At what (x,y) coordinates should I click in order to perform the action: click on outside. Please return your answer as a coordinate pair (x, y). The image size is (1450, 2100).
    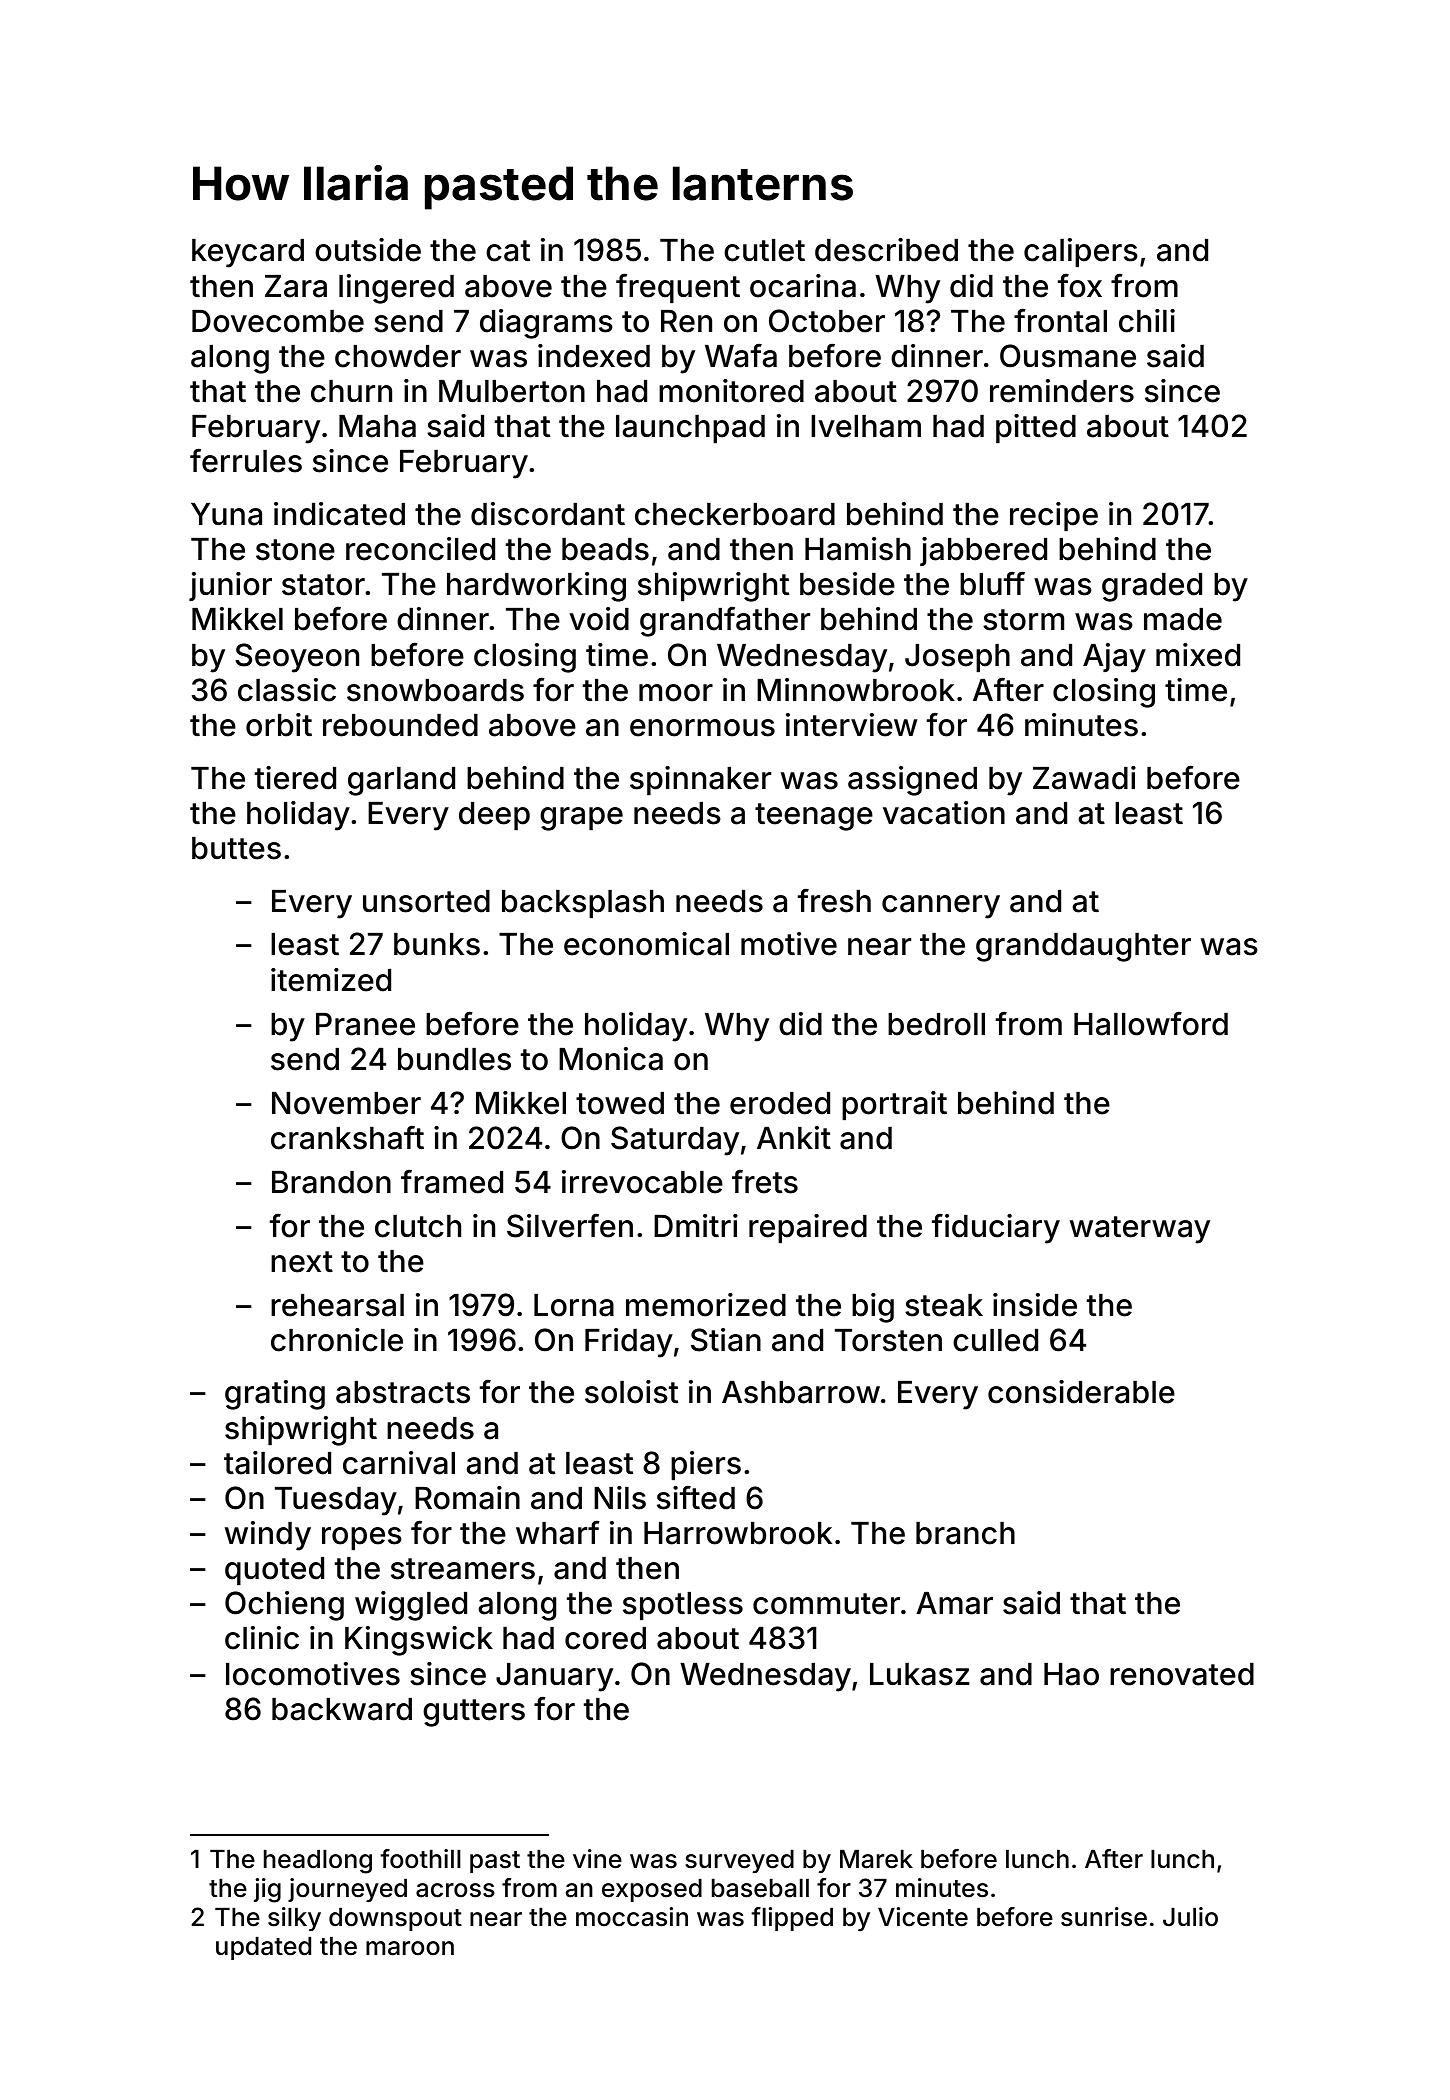
    Looking at the image, I should click on (368, 250).
